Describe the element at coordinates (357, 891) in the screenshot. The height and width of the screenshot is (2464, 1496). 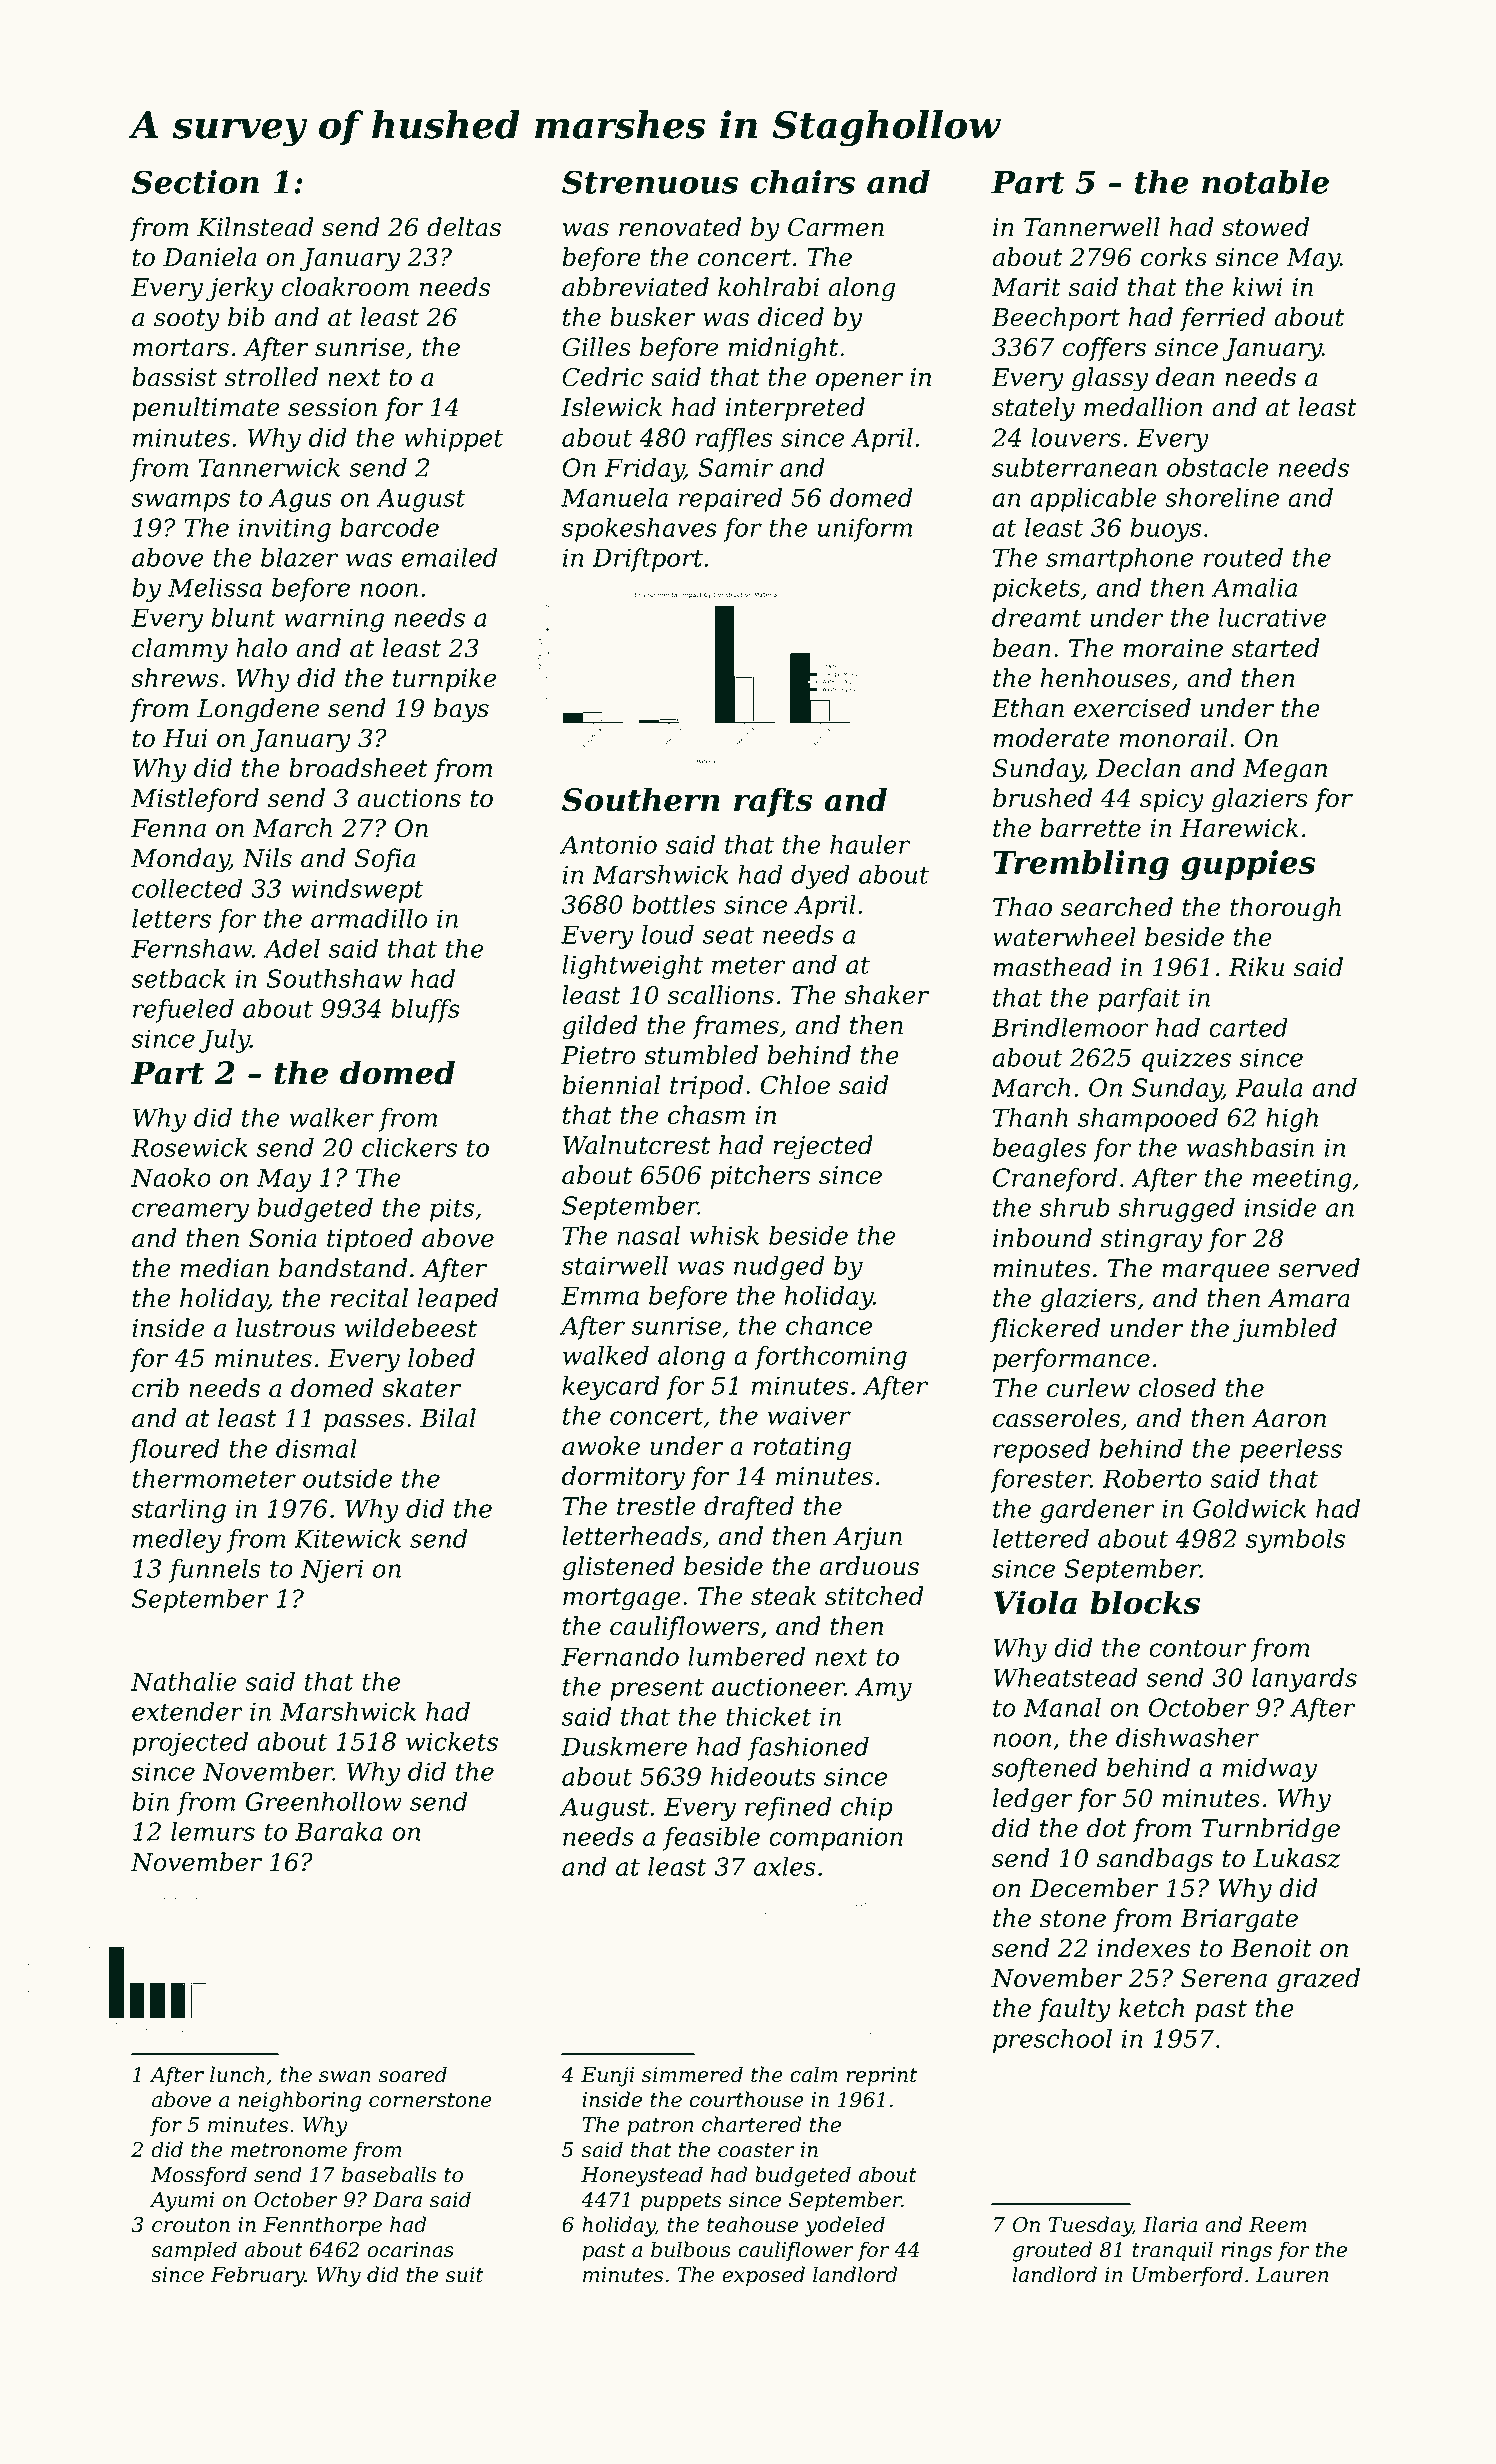
I see `windswept` at that location.
